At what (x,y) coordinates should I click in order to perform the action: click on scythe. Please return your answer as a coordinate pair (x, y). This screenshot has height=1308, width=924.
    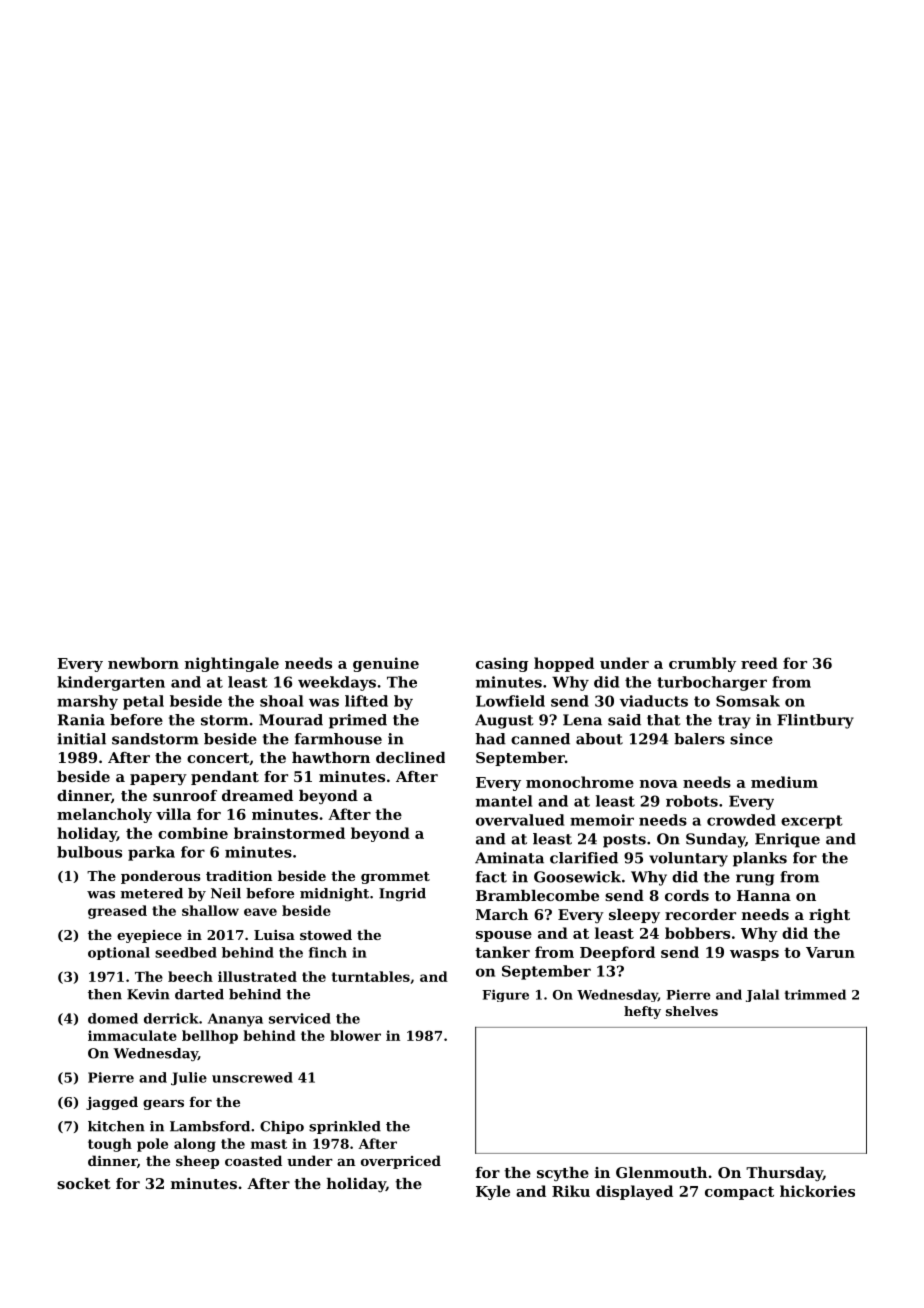
    Looking at the image, I should click on (563, 1174).
